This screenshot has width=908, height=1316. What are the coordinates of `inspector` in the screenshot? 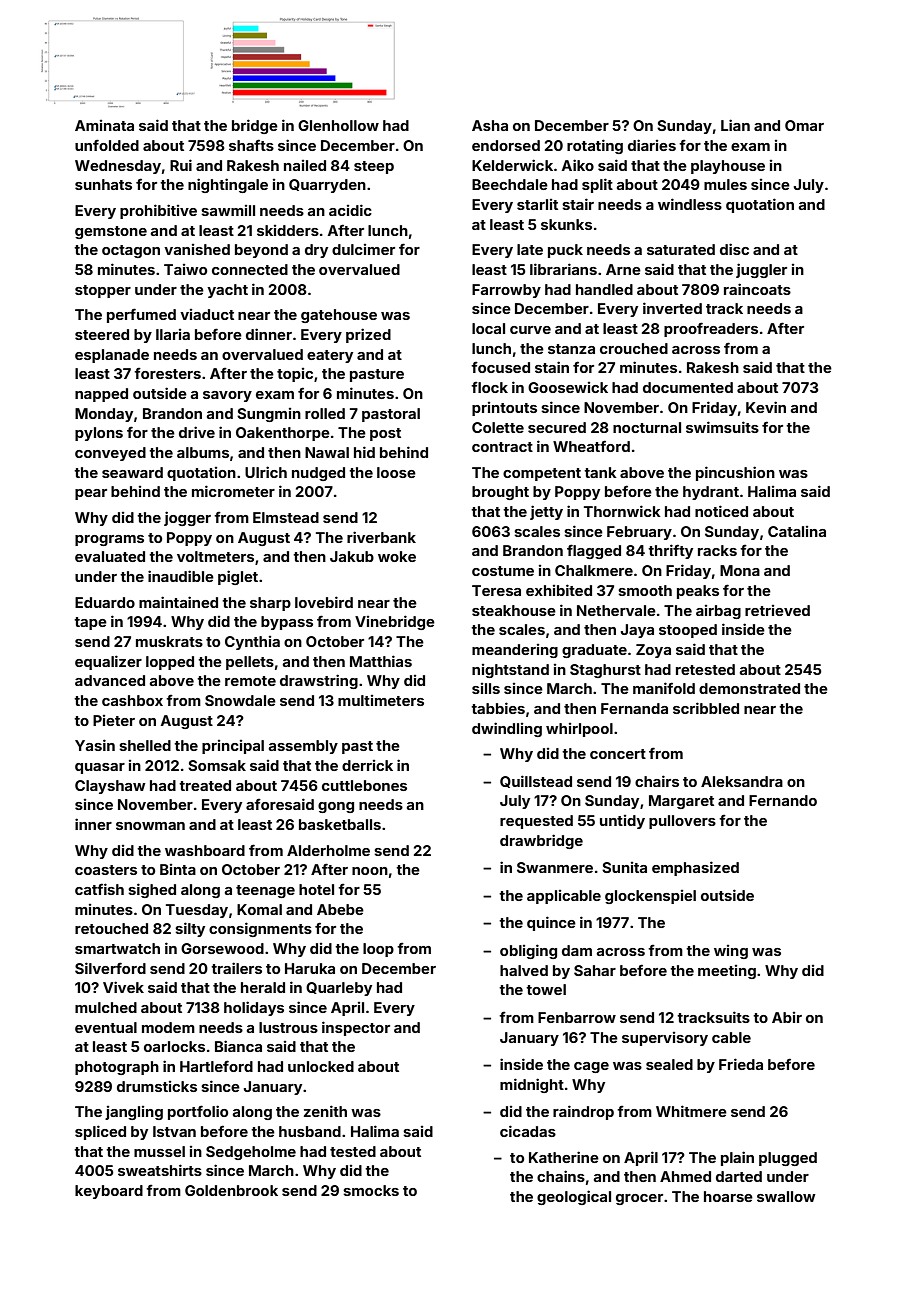 It's located at (356, 1028).
